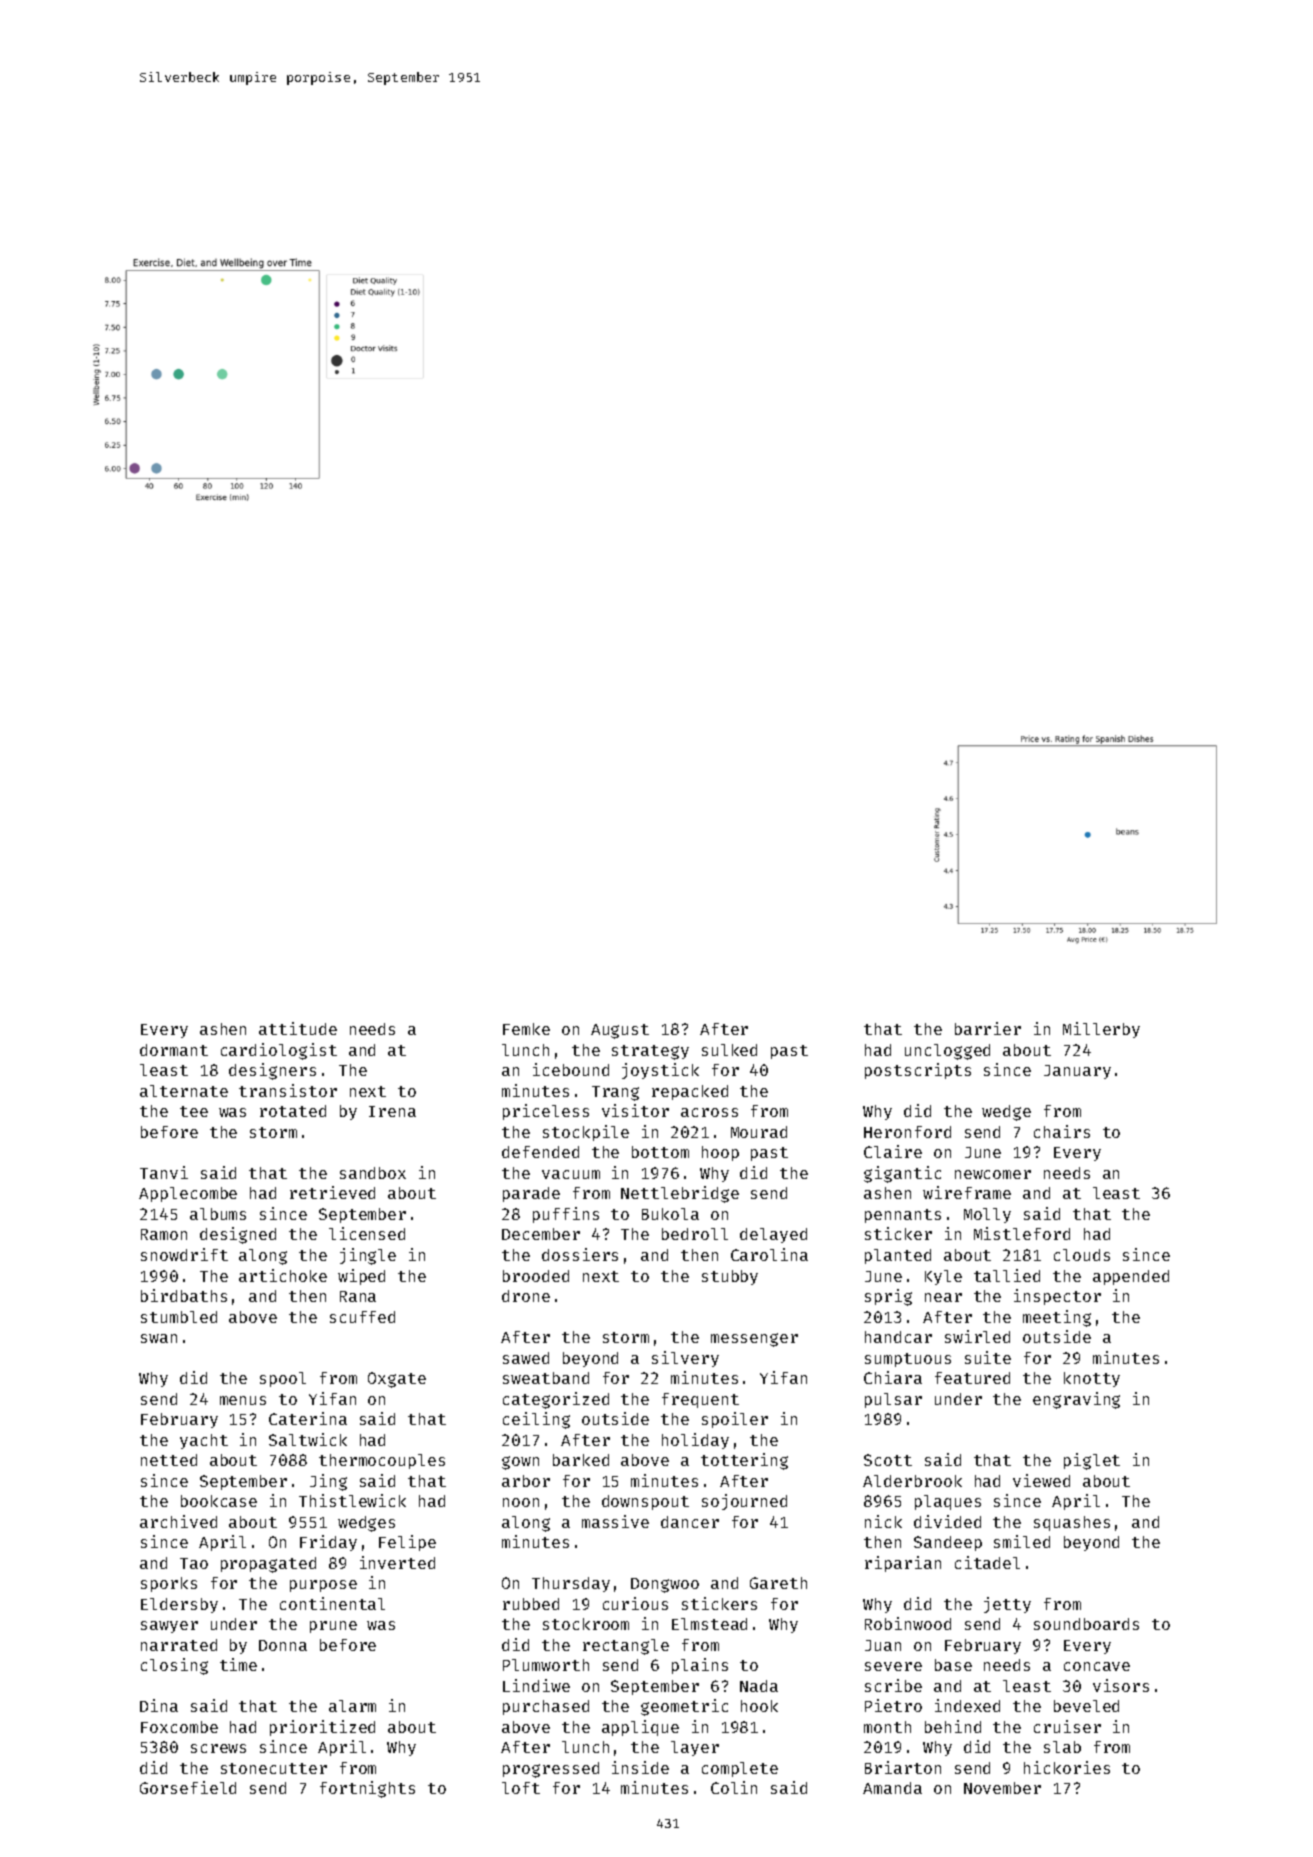  I want to click on engraving, so click(1076, 1400).
